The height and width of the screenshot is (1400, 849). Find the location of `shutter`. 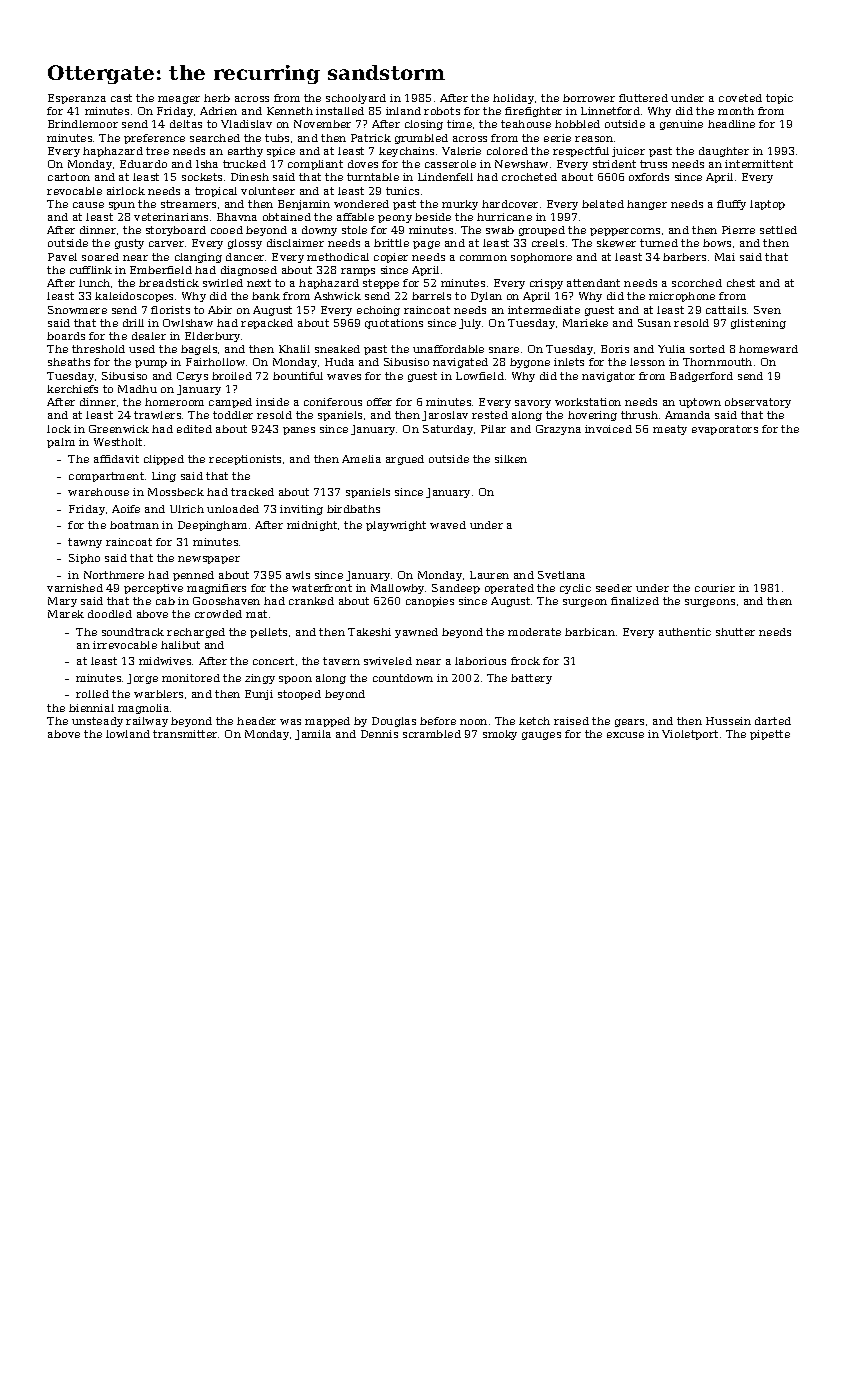

shutter is located at coordinates (735, 632).
